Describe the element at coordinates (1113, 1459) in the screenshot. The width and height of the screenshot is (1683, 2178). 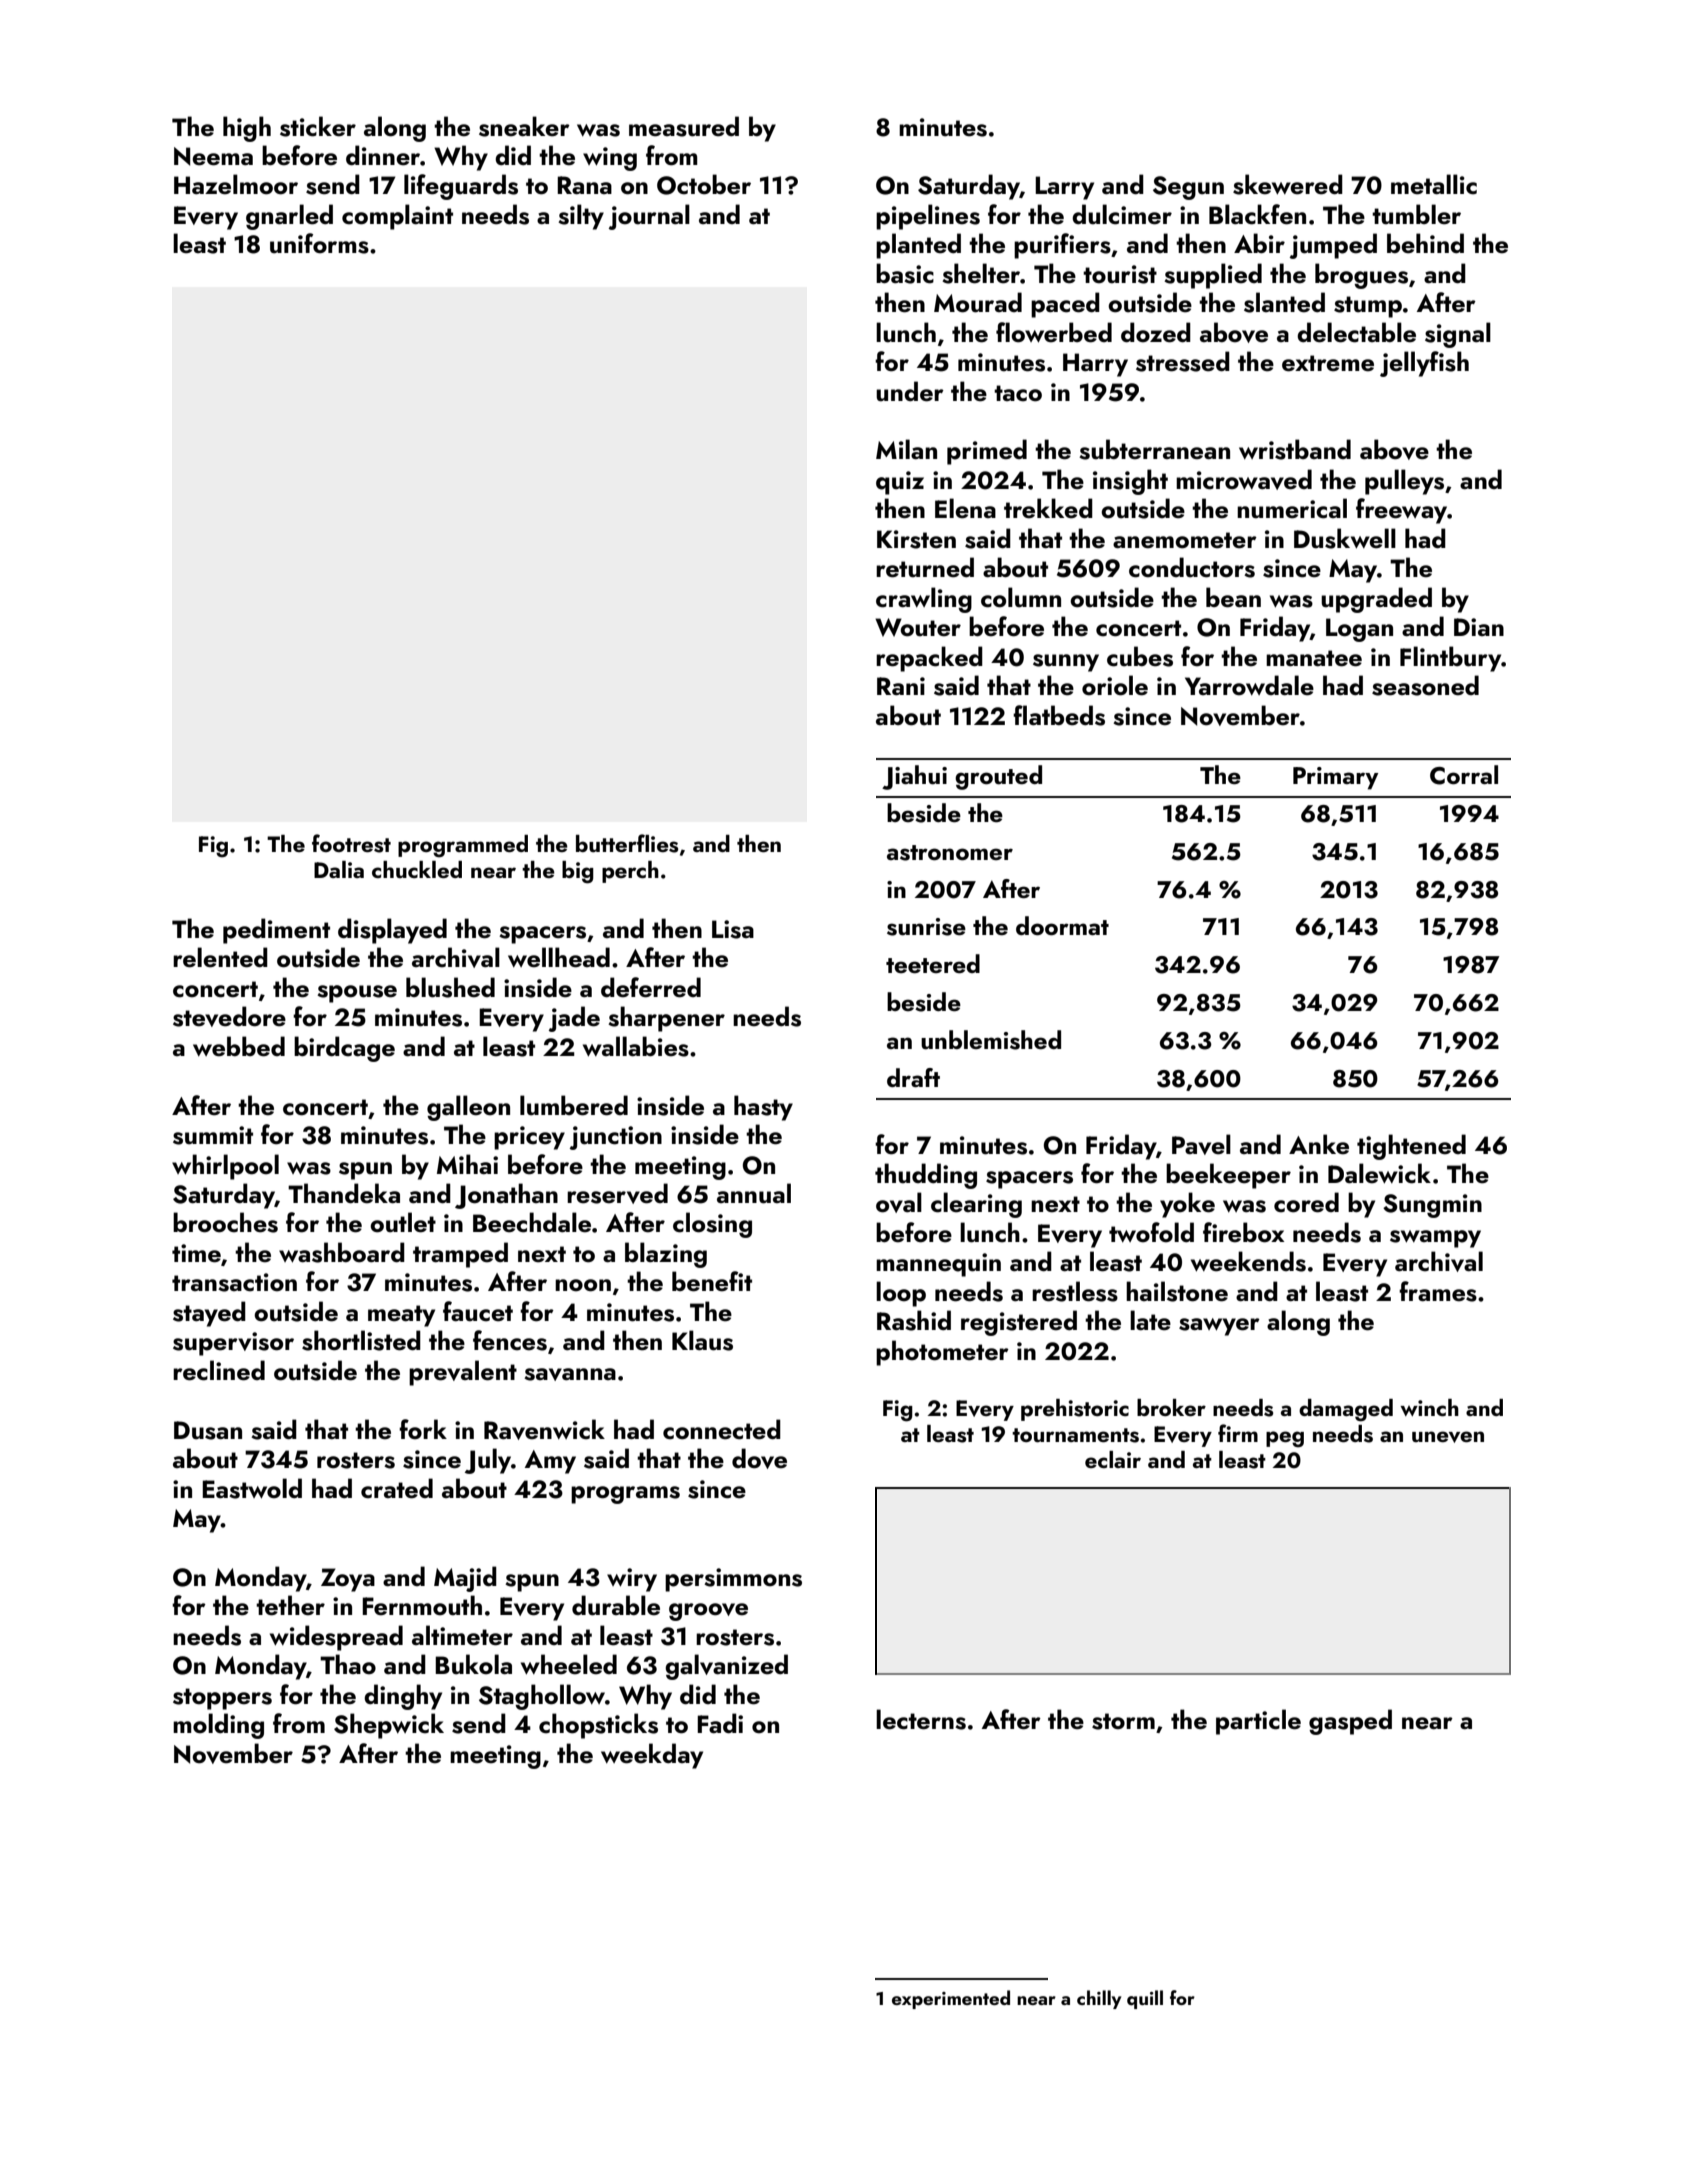
I see `eclair` at that location.
